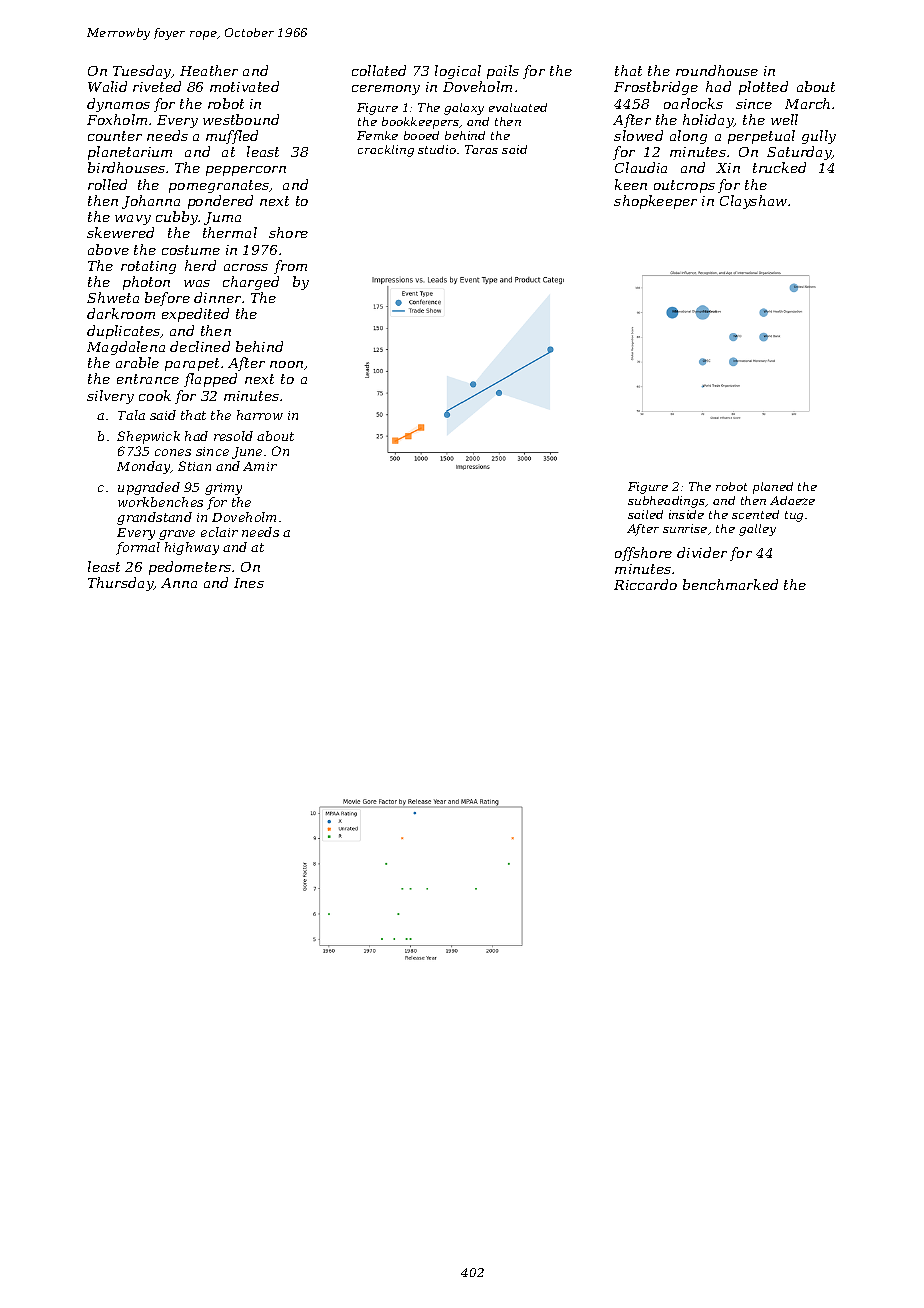 The image size is (924, 1308). What do you see at coordinates (702, 552) in the screenshot?
I see `divider` at bounding box center [702, 552].
